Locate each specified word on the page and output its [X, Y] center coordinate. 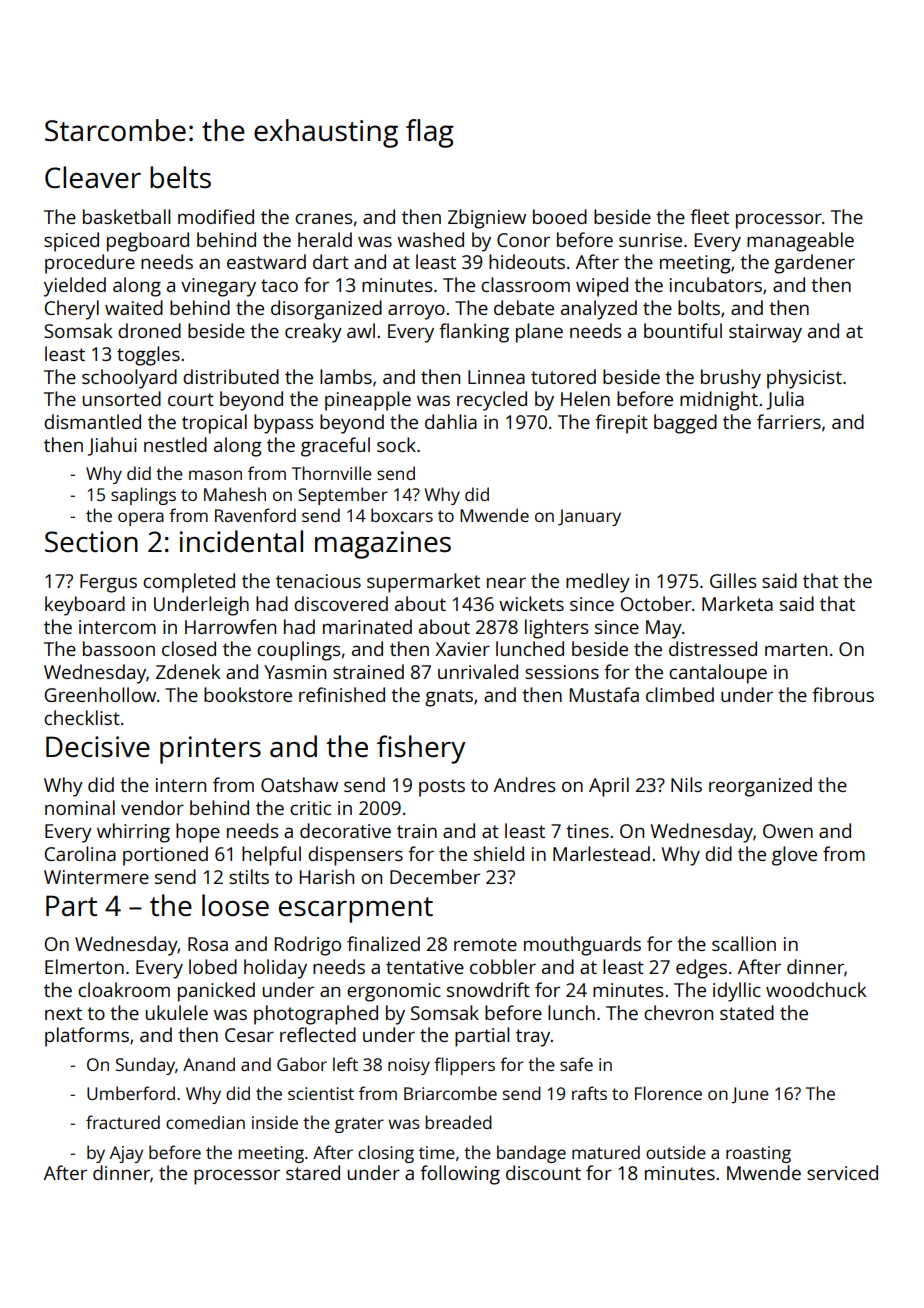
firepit [621, 424]
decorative [345, 830]
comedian [205, 1122]
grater [359, 1125]
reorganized [760, 787]
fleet [709, 216]
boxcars [402, 515]
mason [215, 475]
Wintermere [96, 877]
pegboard [148, 242]
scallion [744, 943]
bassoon [119, 648]
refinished [342, 694]
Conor [523, 240]
